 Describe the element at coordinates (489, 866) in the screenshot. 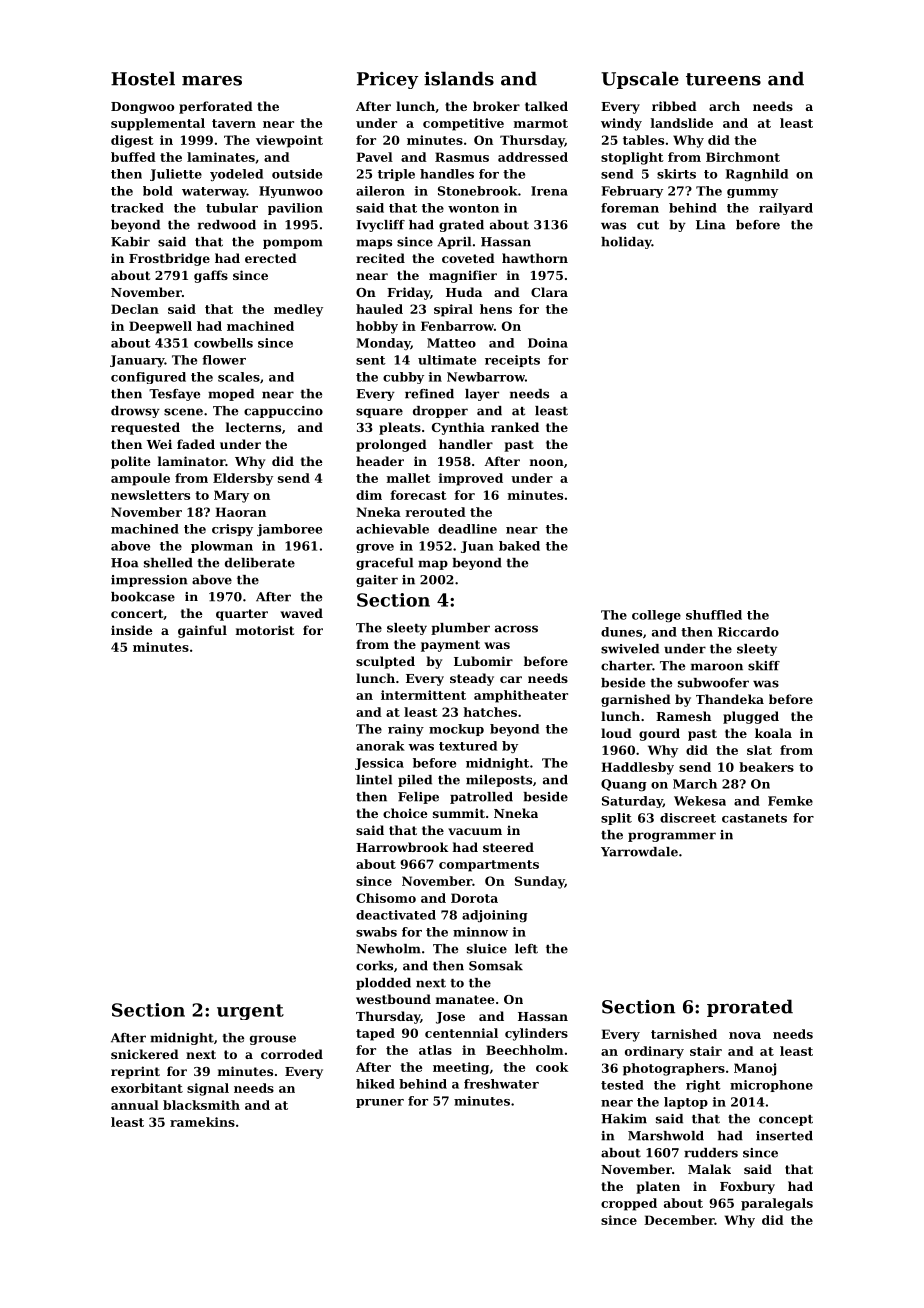

I see `compartments` at that location.
